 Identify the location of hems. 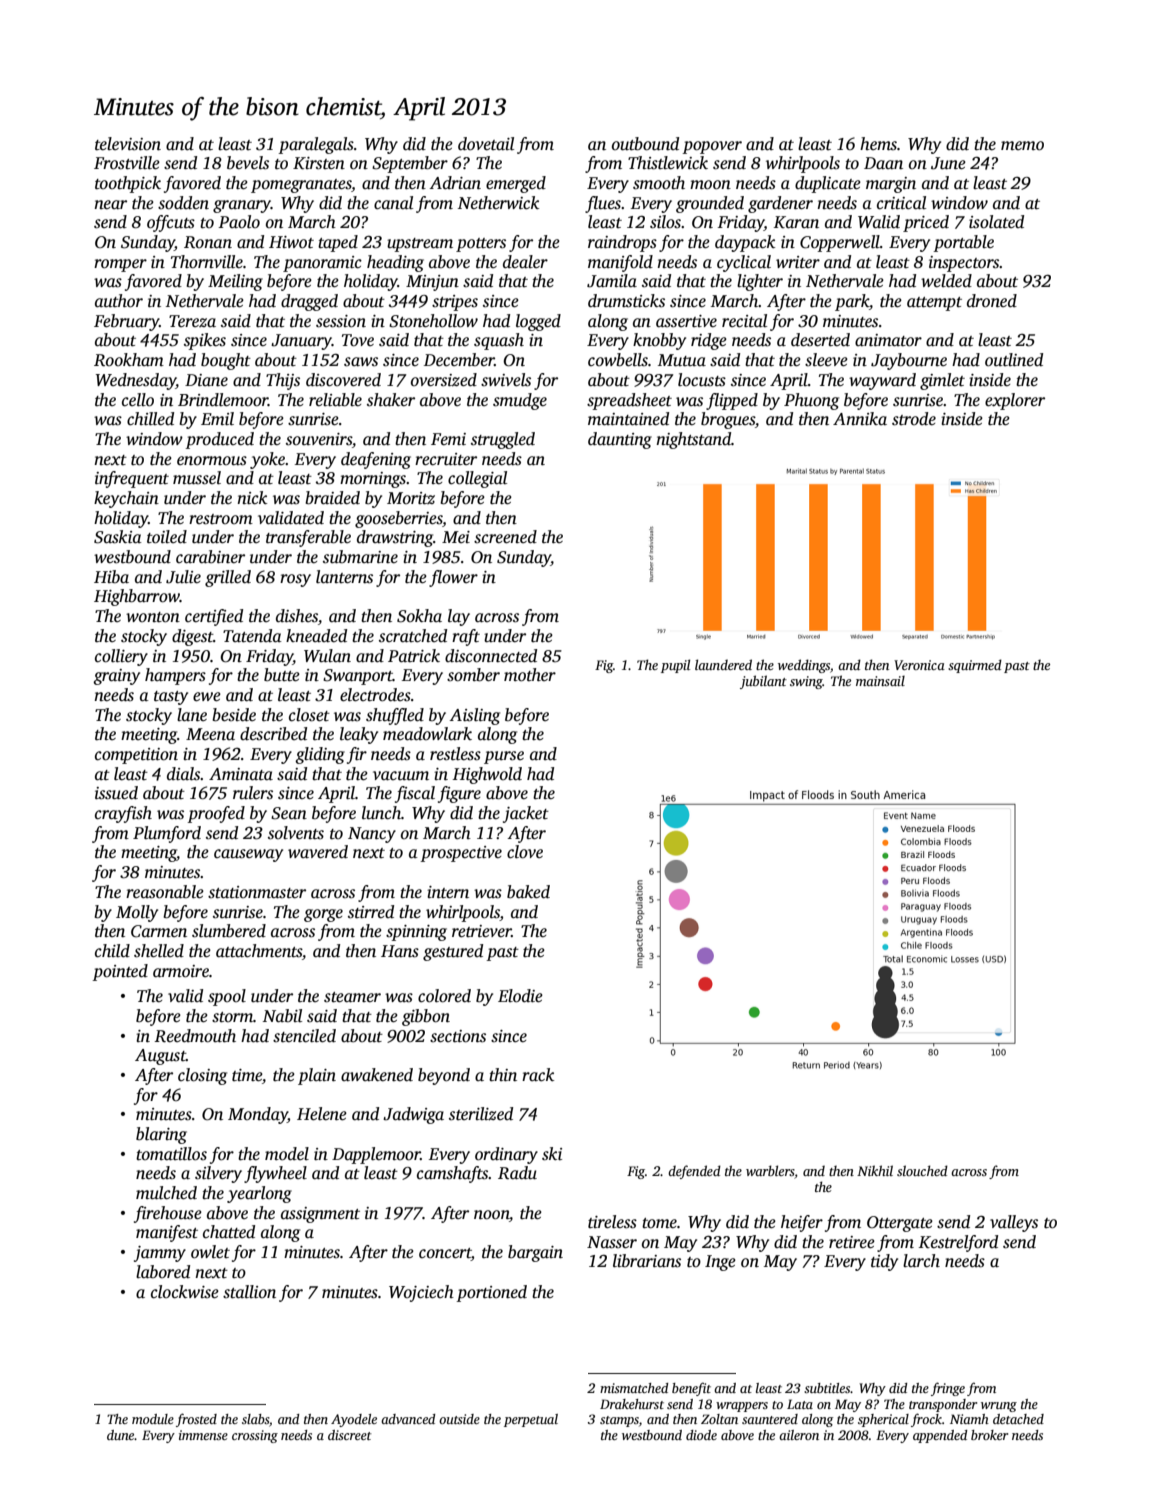
(878, 143).
